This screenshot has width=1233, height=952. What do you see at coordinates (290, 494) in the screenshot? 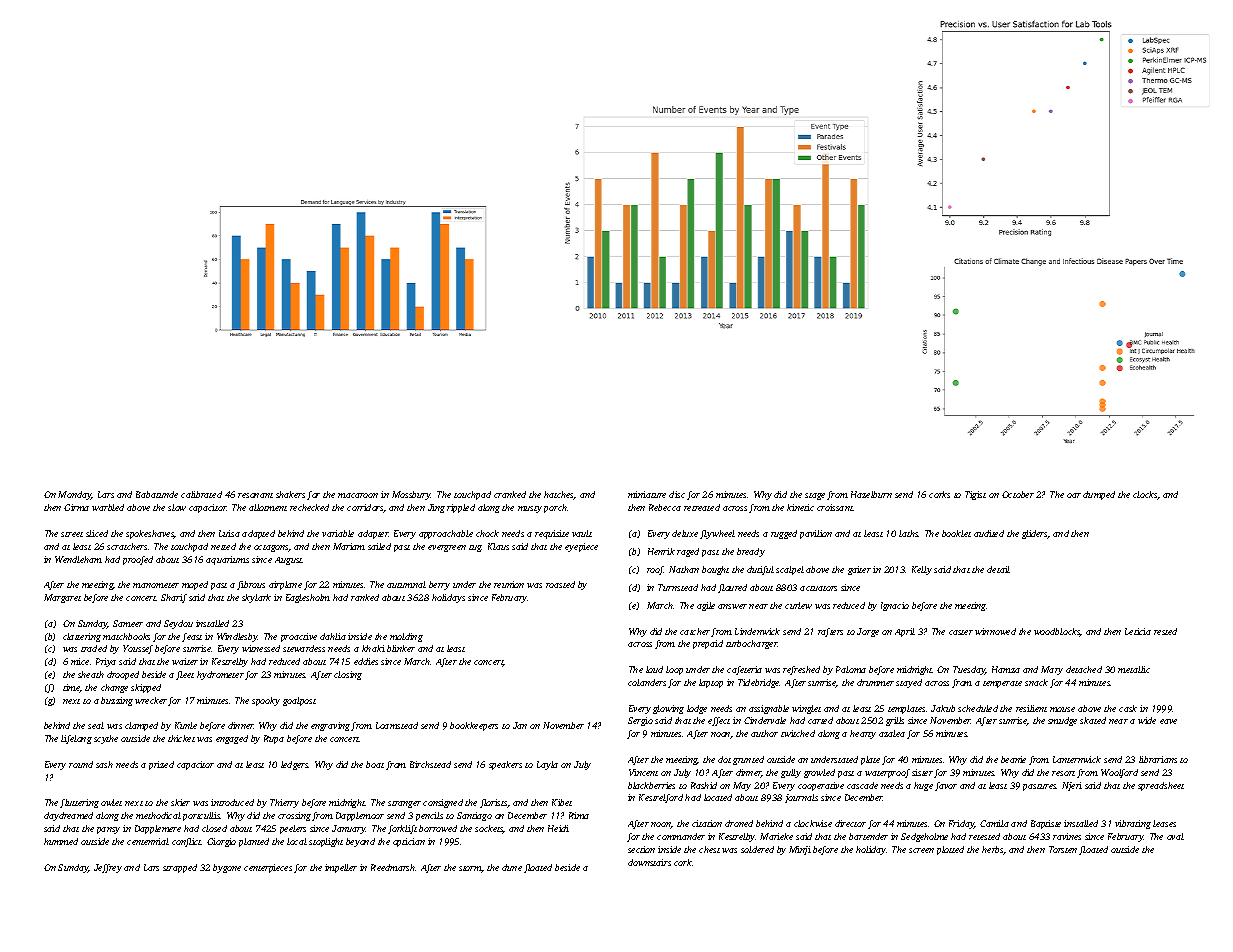
I see `shakers` at bounding box center [290, 494].
